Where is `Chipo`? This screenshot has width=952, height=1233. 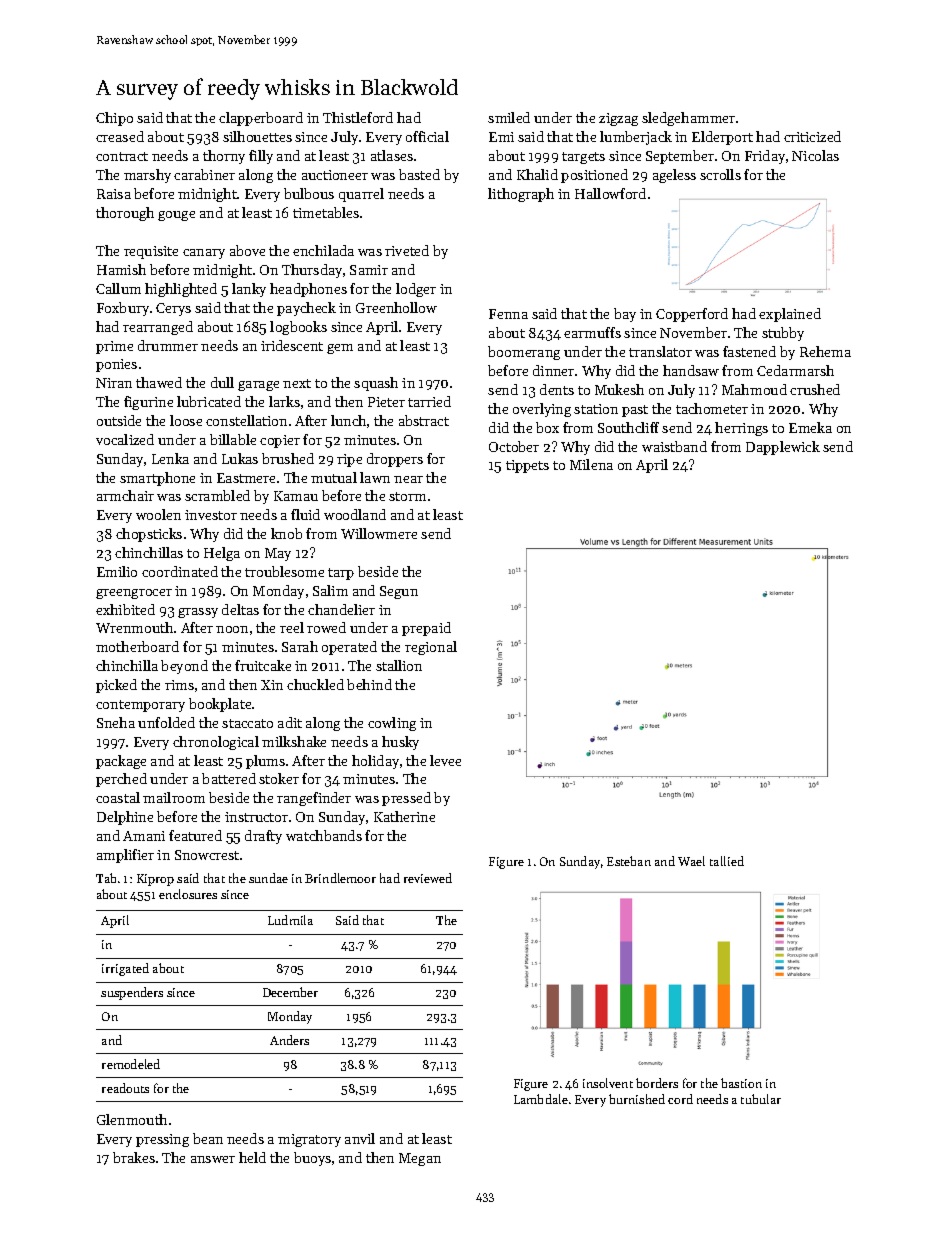
Chipo is located at coordinates (114, 119).
